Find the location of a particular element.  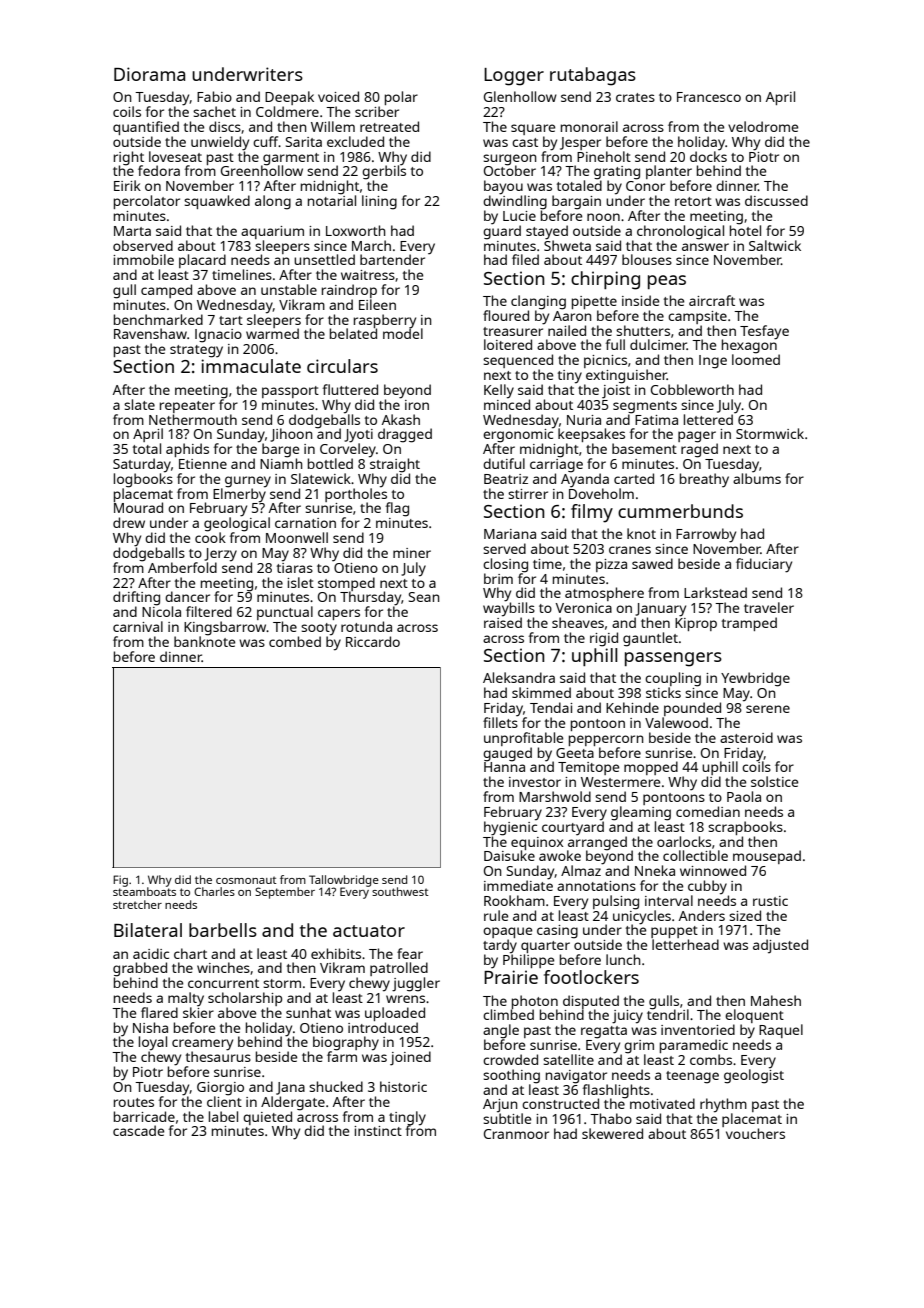

segments is located at coordinates (645, 407).
